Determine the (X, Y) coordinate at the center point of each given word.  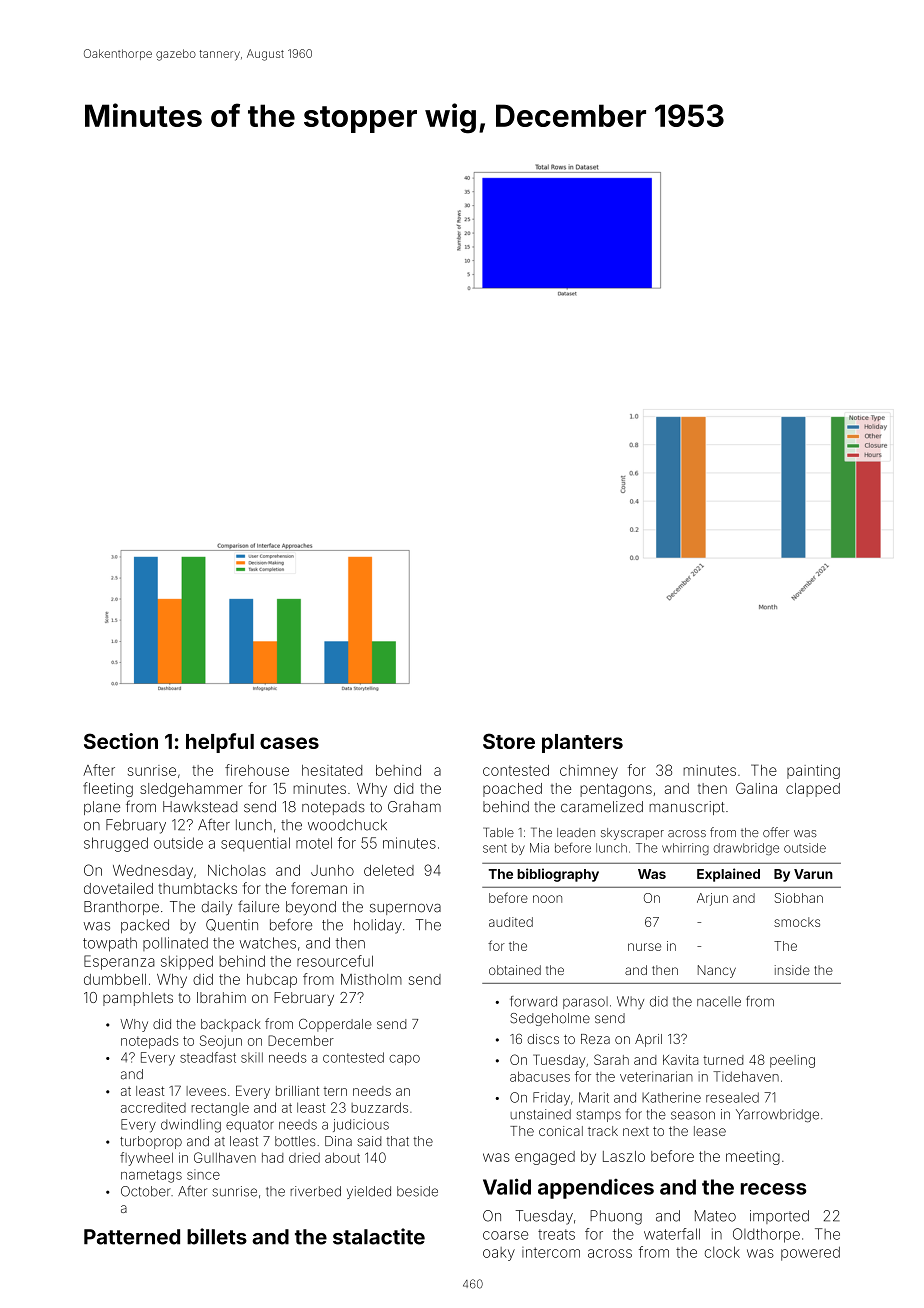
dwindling (191, 1126)
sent (495, 848)
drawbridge (746, 849)
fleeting (108, 789)
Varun (813, 874)
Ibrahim (221, 997)
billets (217, 1236)
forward (533, 1001)
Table (498, 832)
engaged (545, 1158)
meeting (753, 1158)
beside (417, 1191)
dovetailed (118, 888)
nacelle (719, 1001)
